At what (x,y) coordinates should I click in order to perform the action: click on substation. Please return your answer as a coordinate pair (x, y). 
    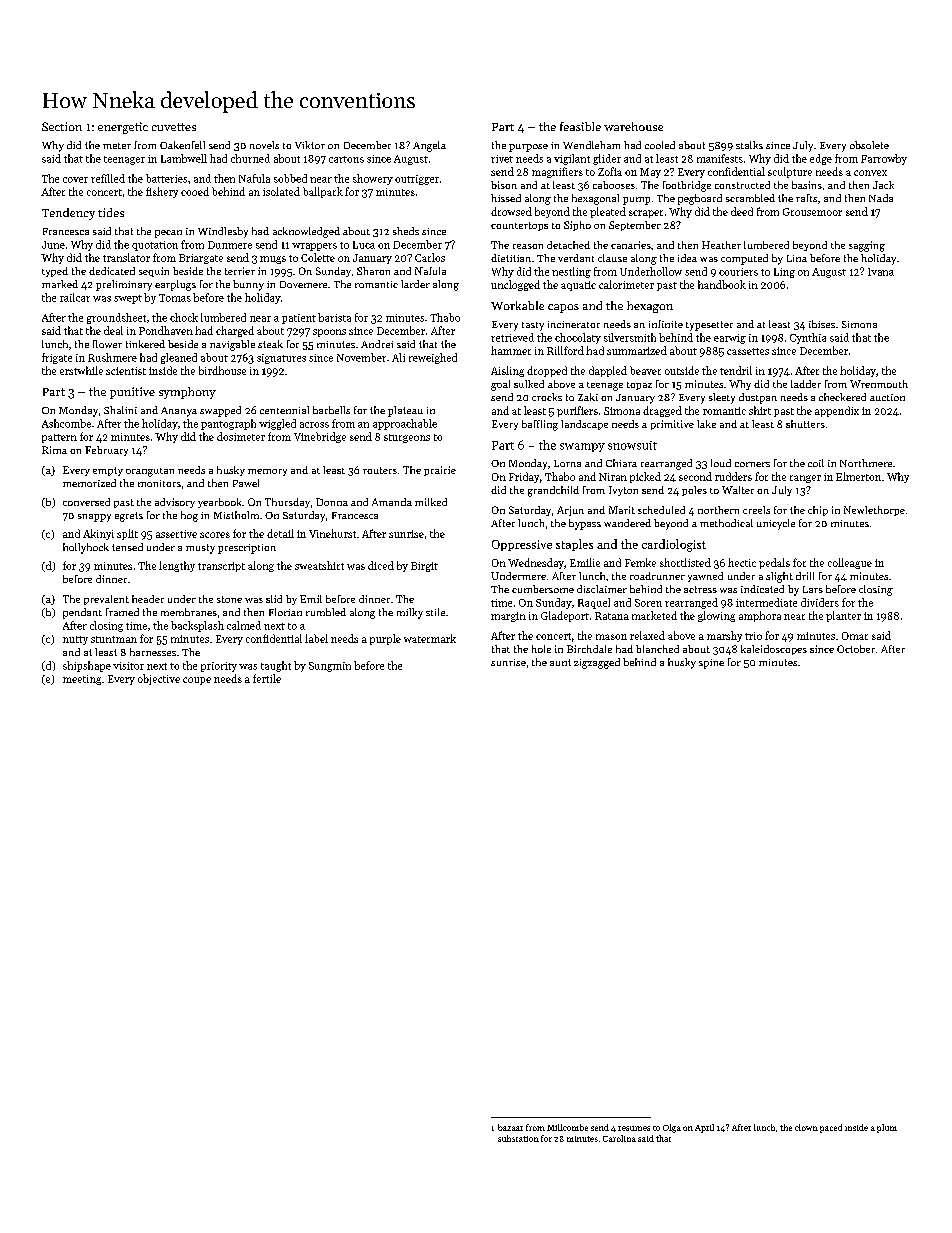
    Looking at the image, I should click on (518, 1138).
